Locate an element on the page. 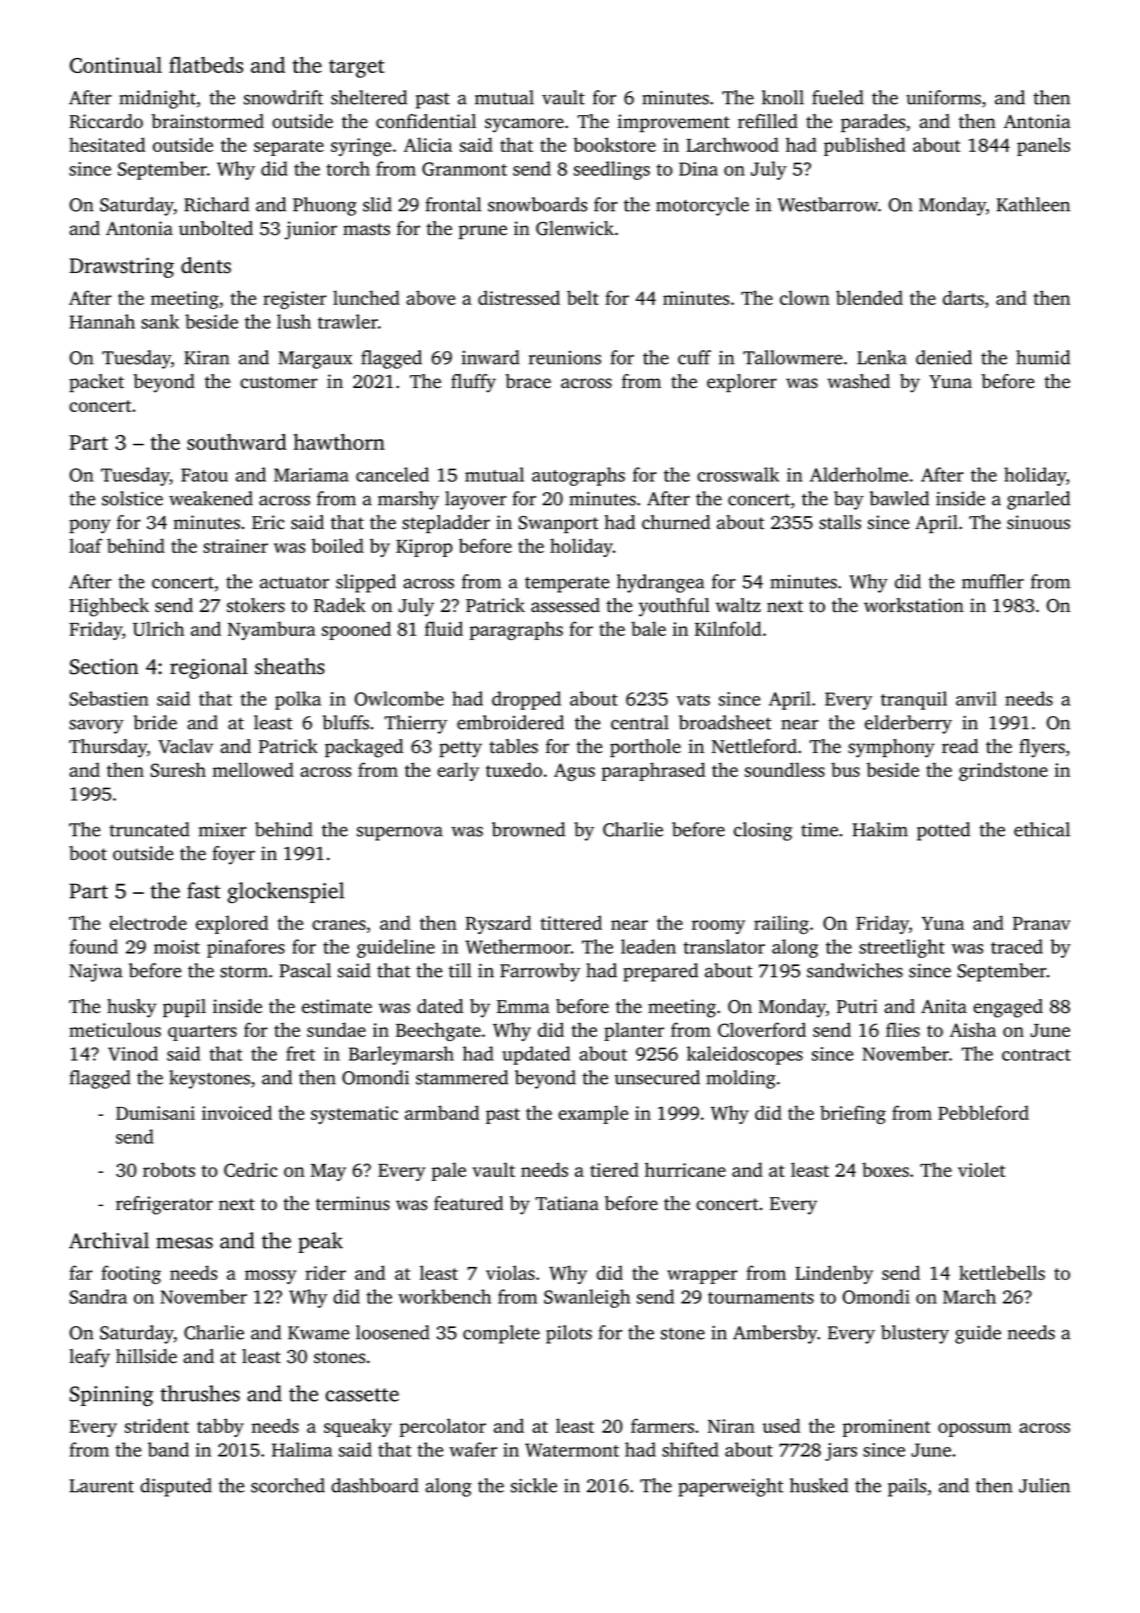 This page has width=1140, height=1613. flatbeds is located at coordinates (206, 65).
